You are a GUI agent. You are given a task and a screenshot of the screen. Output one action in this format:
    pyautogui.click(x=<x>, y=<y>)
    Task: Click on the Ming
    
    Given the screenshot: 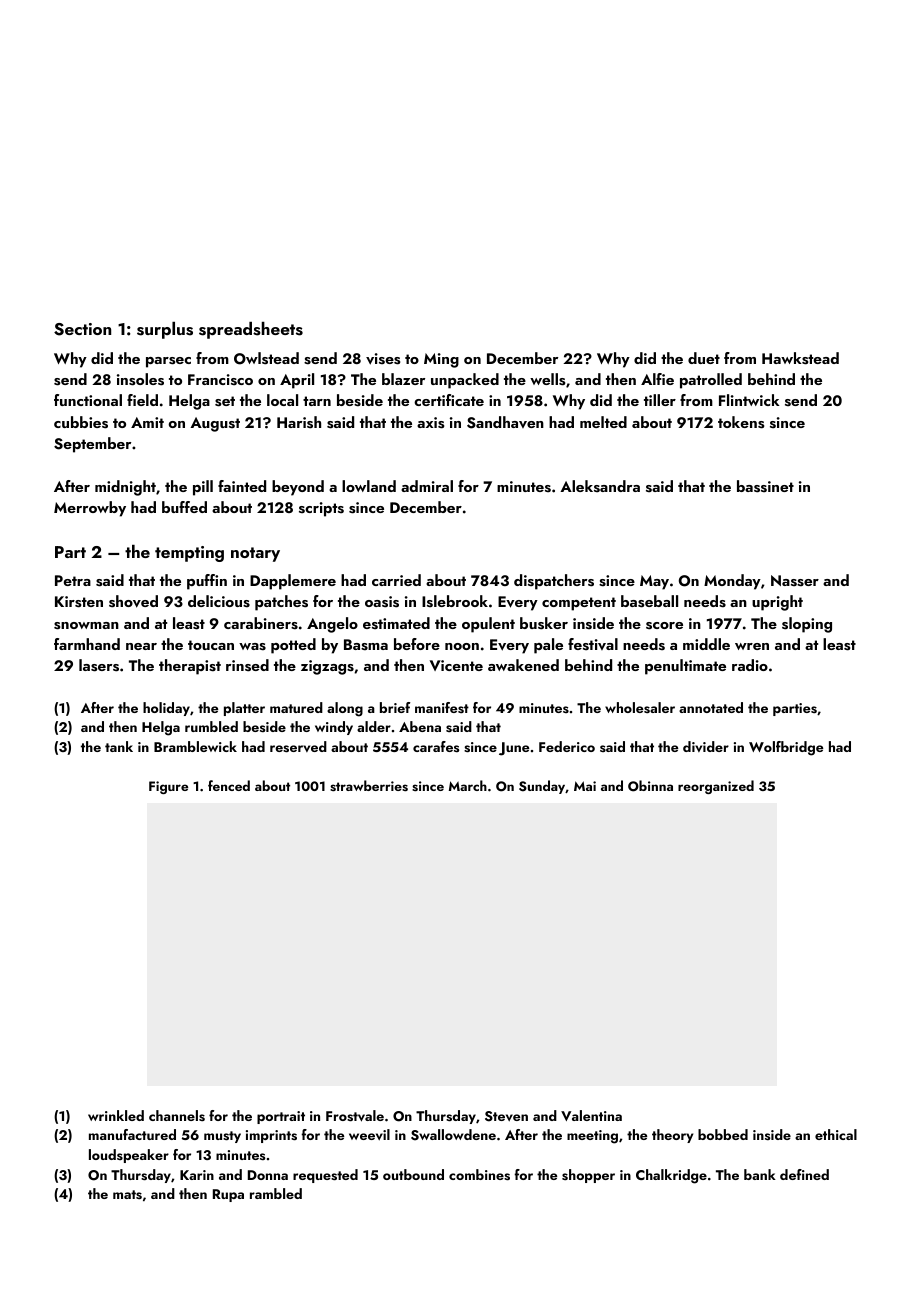 What is the action you would take?
    pyautogui.click(x=441, y=360)
